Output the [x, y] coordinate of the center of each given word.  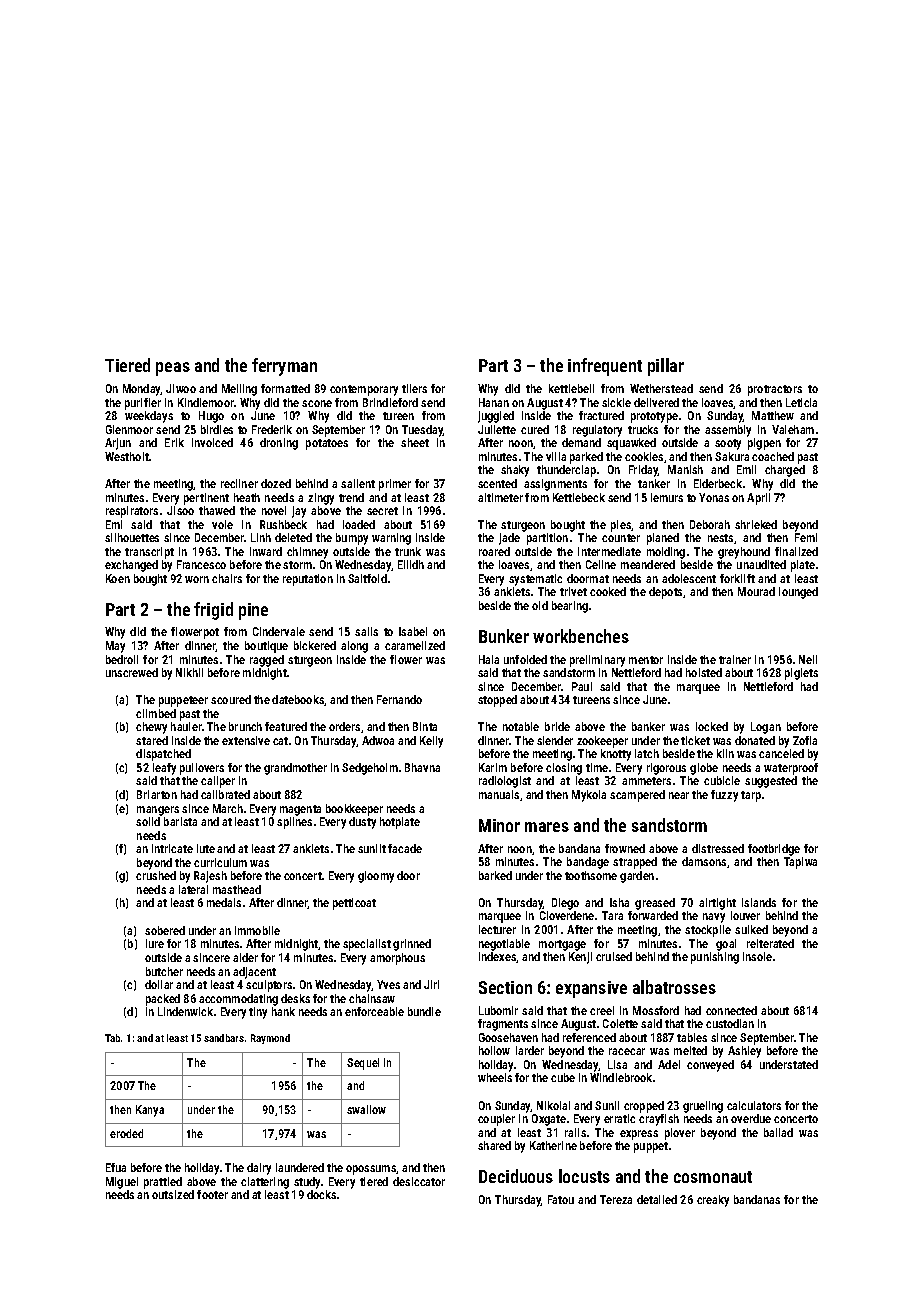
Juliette [497, 429]
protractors [775, 390]
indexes [498, 957]
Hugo [211, 417]
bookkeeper [354, 810]
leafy [164, 769]
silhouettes [132, 537]
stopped [497, 701]
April [758, 499]
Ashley [744, 1052]
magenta [300, 810]
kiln [725, 753]
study [307, 1183]
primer [395, 485]
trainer [735, 659]
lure [155, 943]
